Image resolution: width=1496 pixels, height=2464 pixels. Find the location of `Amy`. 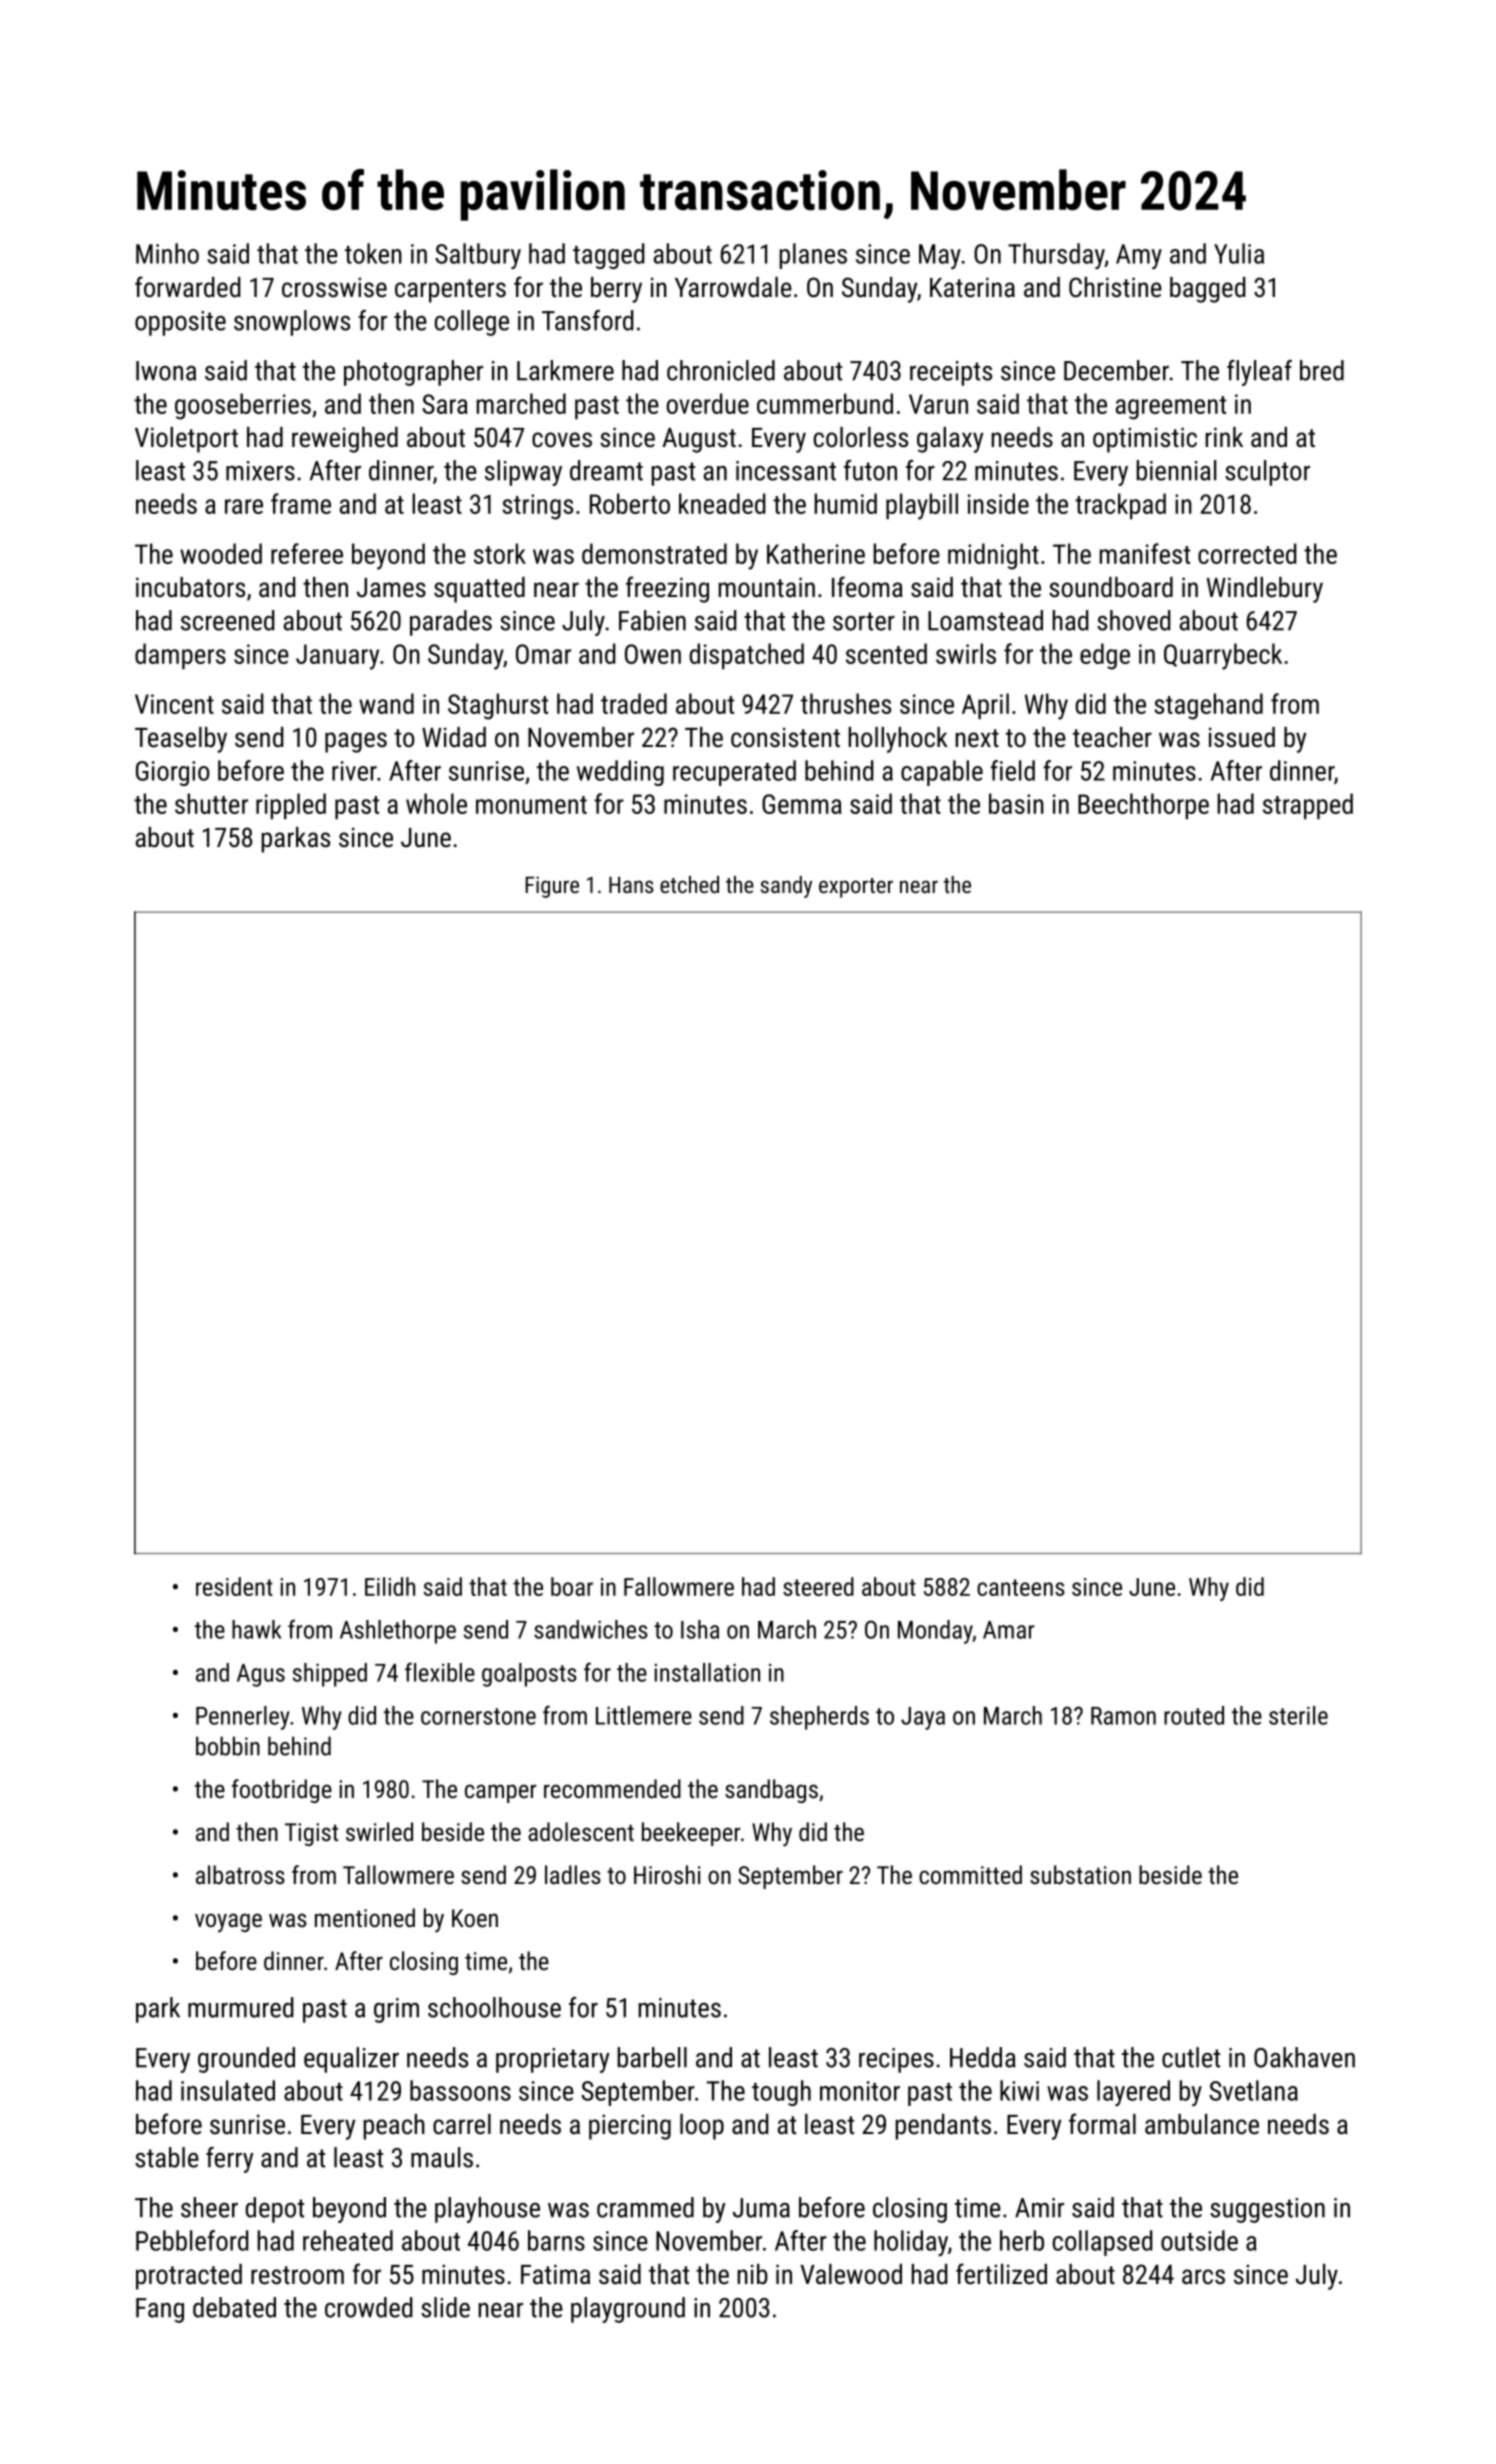

Amy is located at coordinates (1139, 256).
